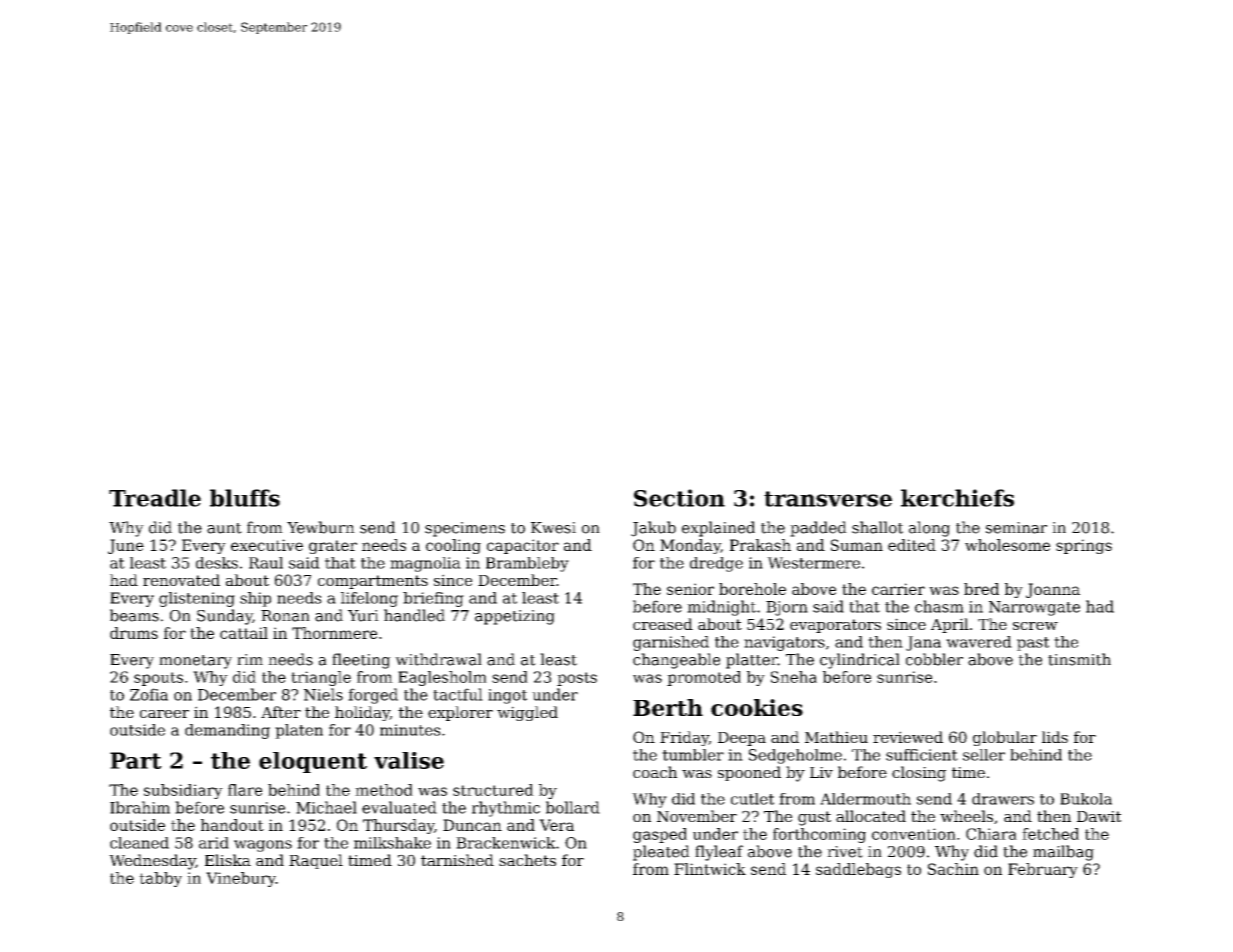  Describe the element at coordinates (164, 714) in the image. I see `career` at that location.
